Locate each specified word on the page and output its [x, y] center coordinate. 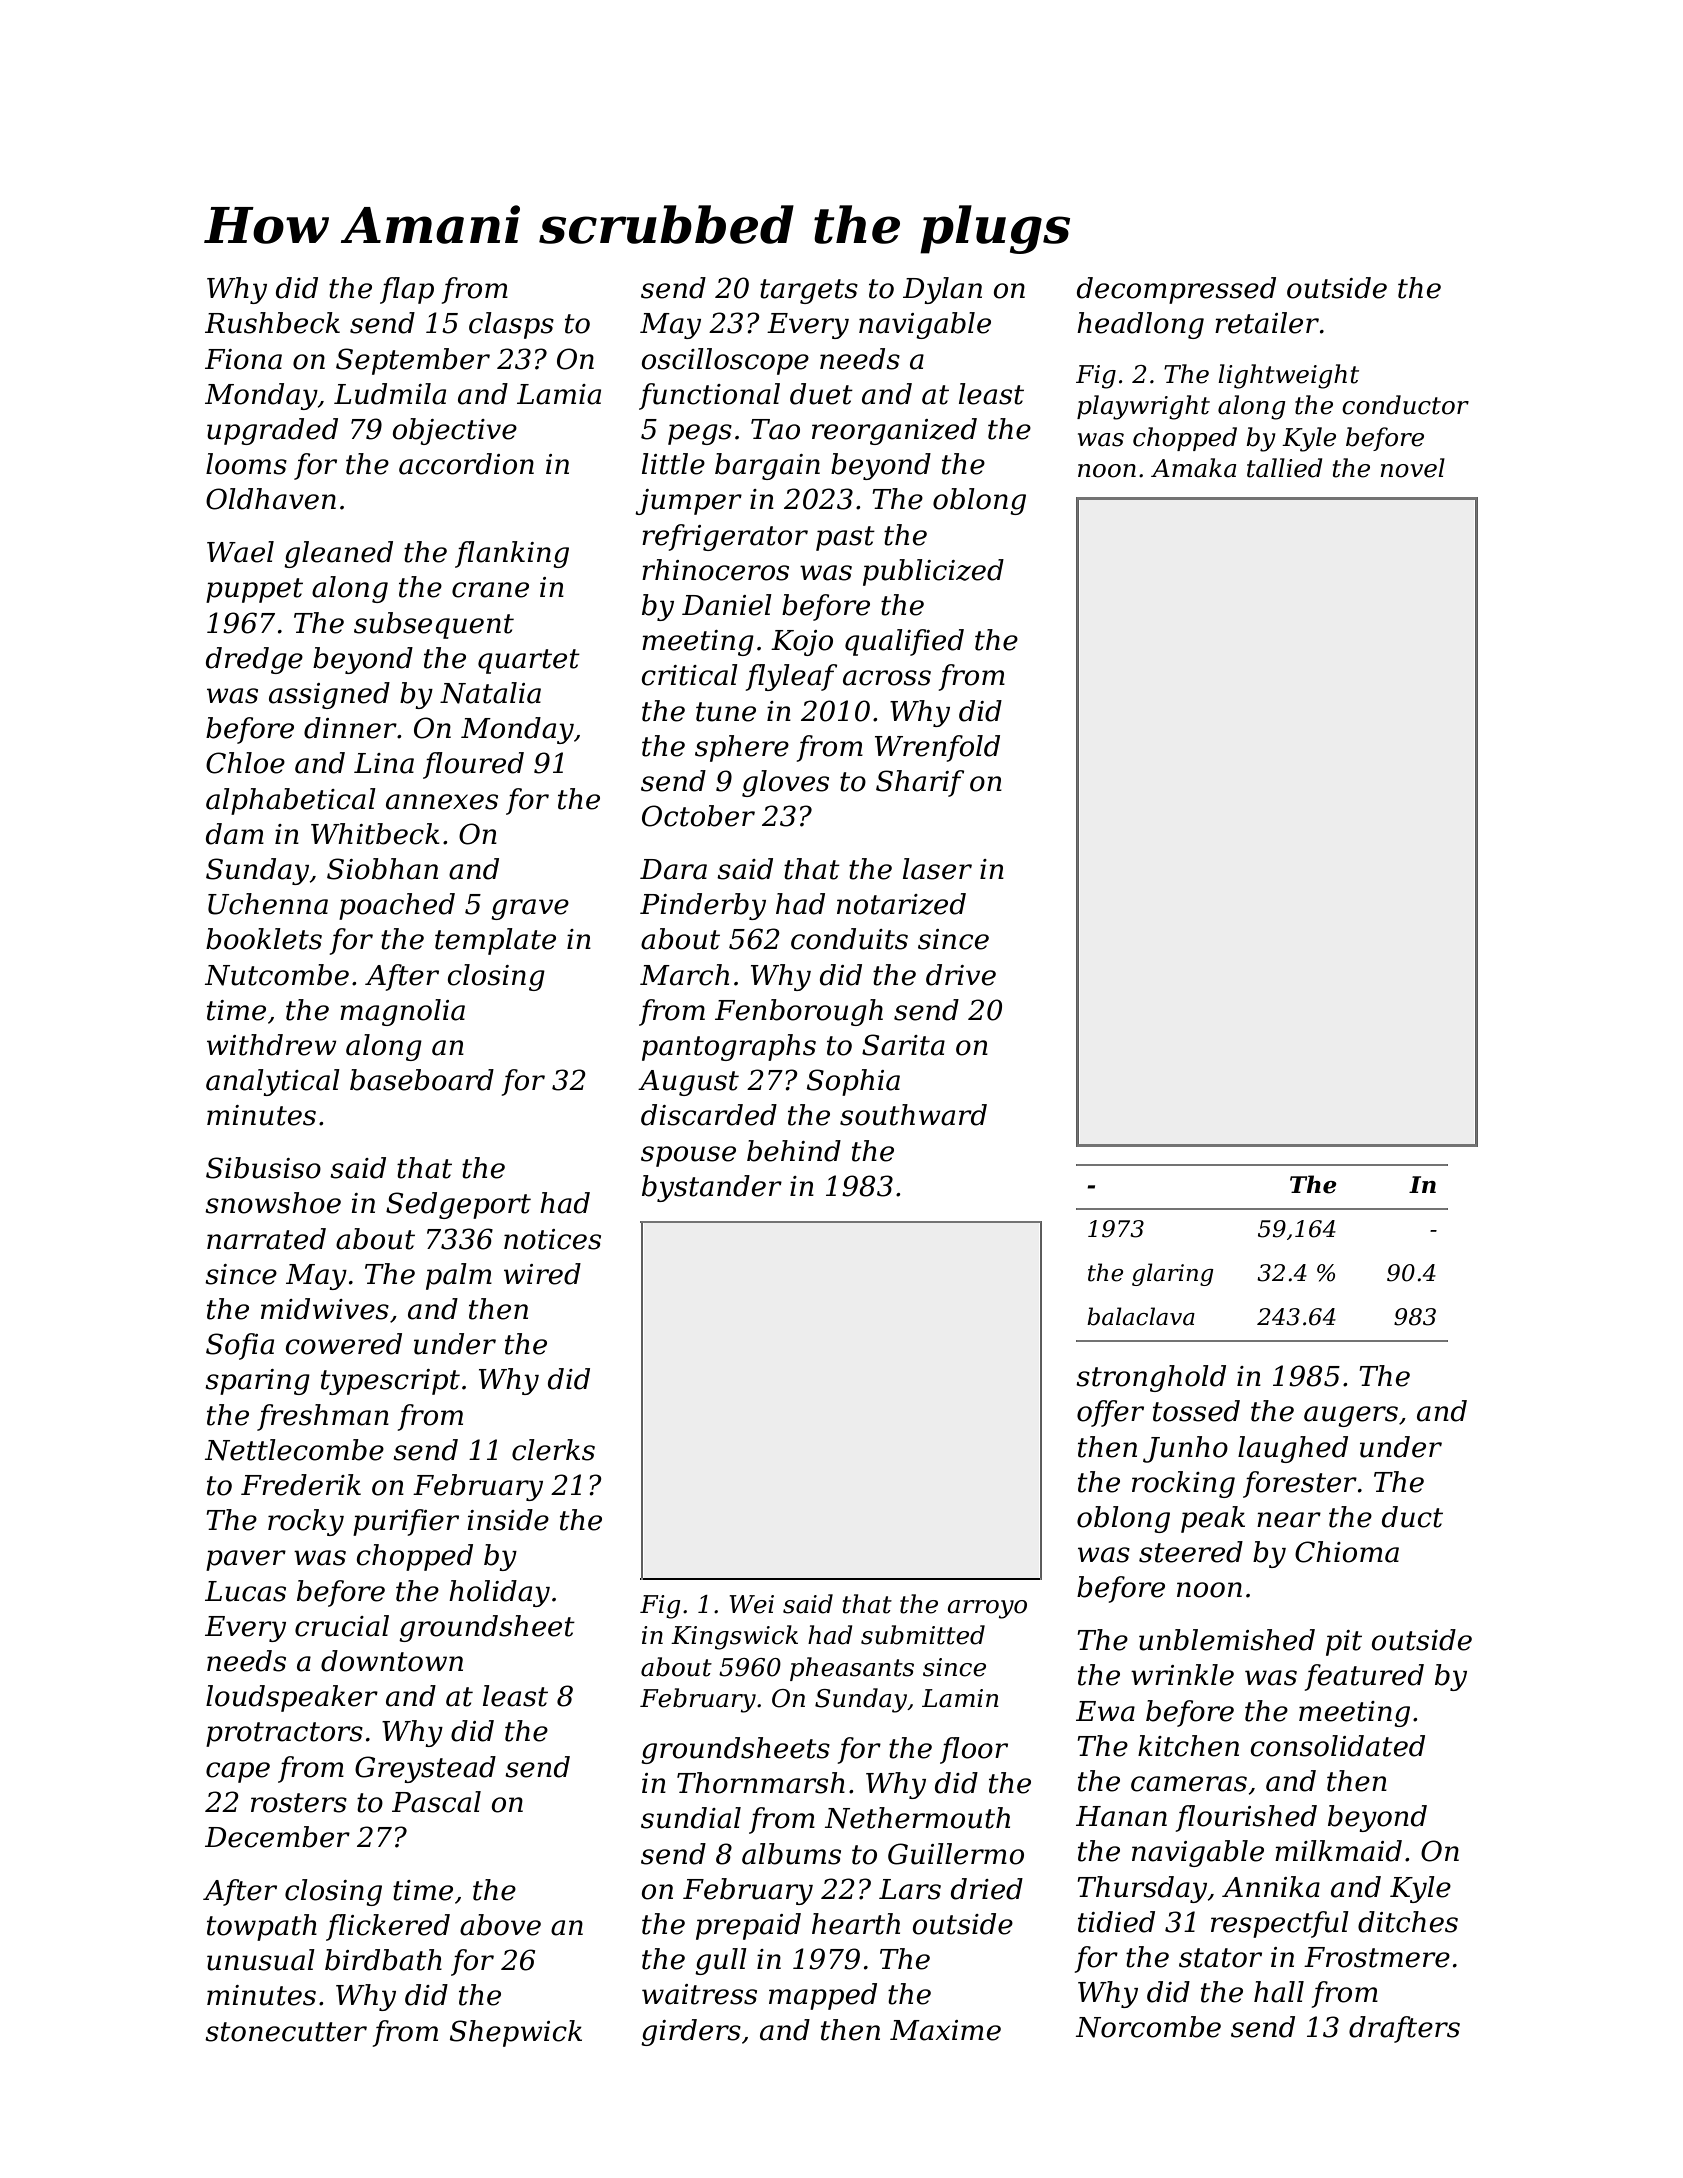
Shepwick [516, 2033]
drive [961, 975]
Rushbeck [272, 323]
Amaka [1193, 468]
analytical [273, 1082]
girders [691, 2032]
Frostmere [1377, 1957]
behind [794, 1151]
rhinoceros [715, 570]
